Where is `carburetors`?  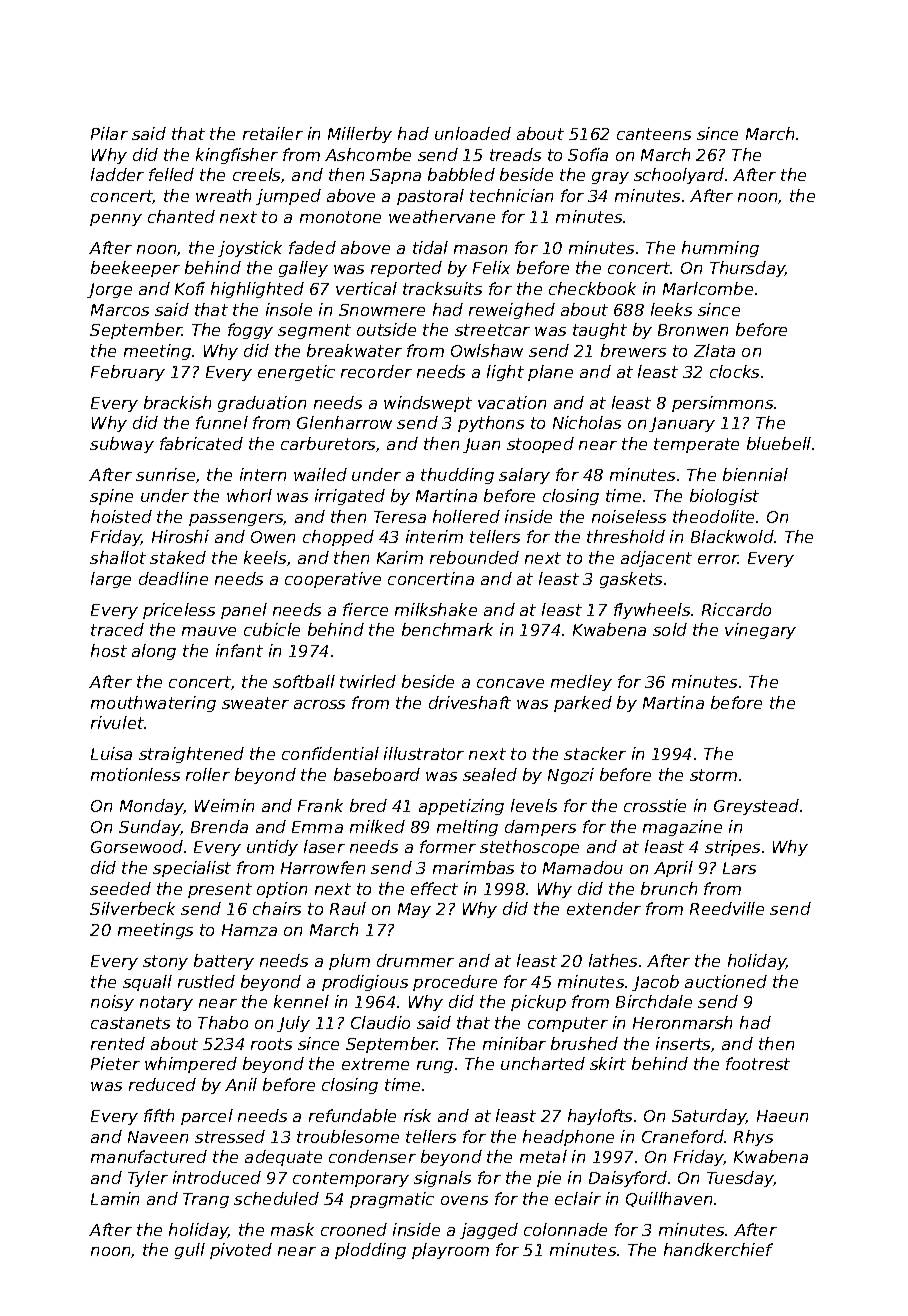
carburetors is located at coordinates (328, 443).
